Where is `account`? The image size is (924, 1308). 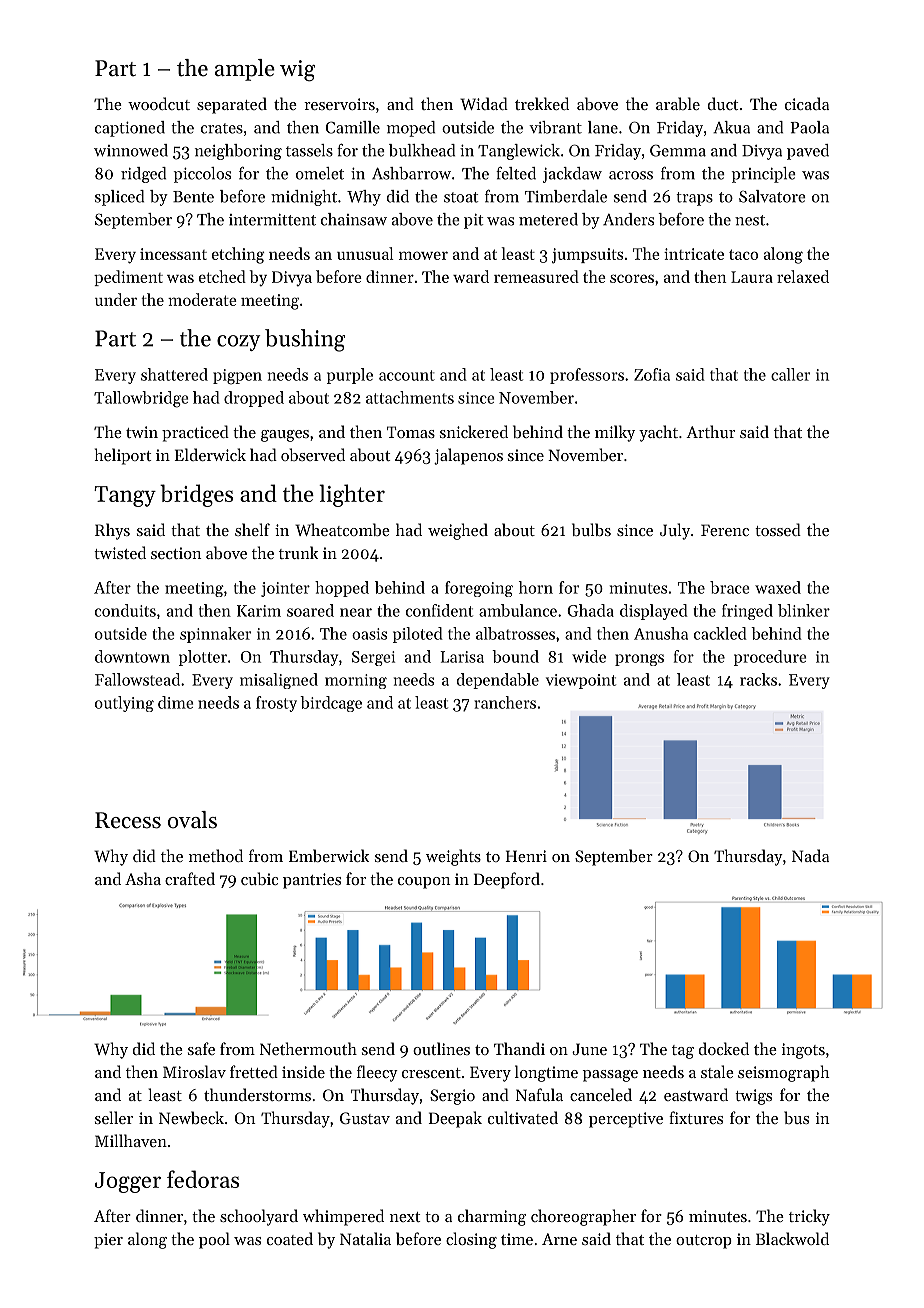
account is located at coordinates (407, 375).
